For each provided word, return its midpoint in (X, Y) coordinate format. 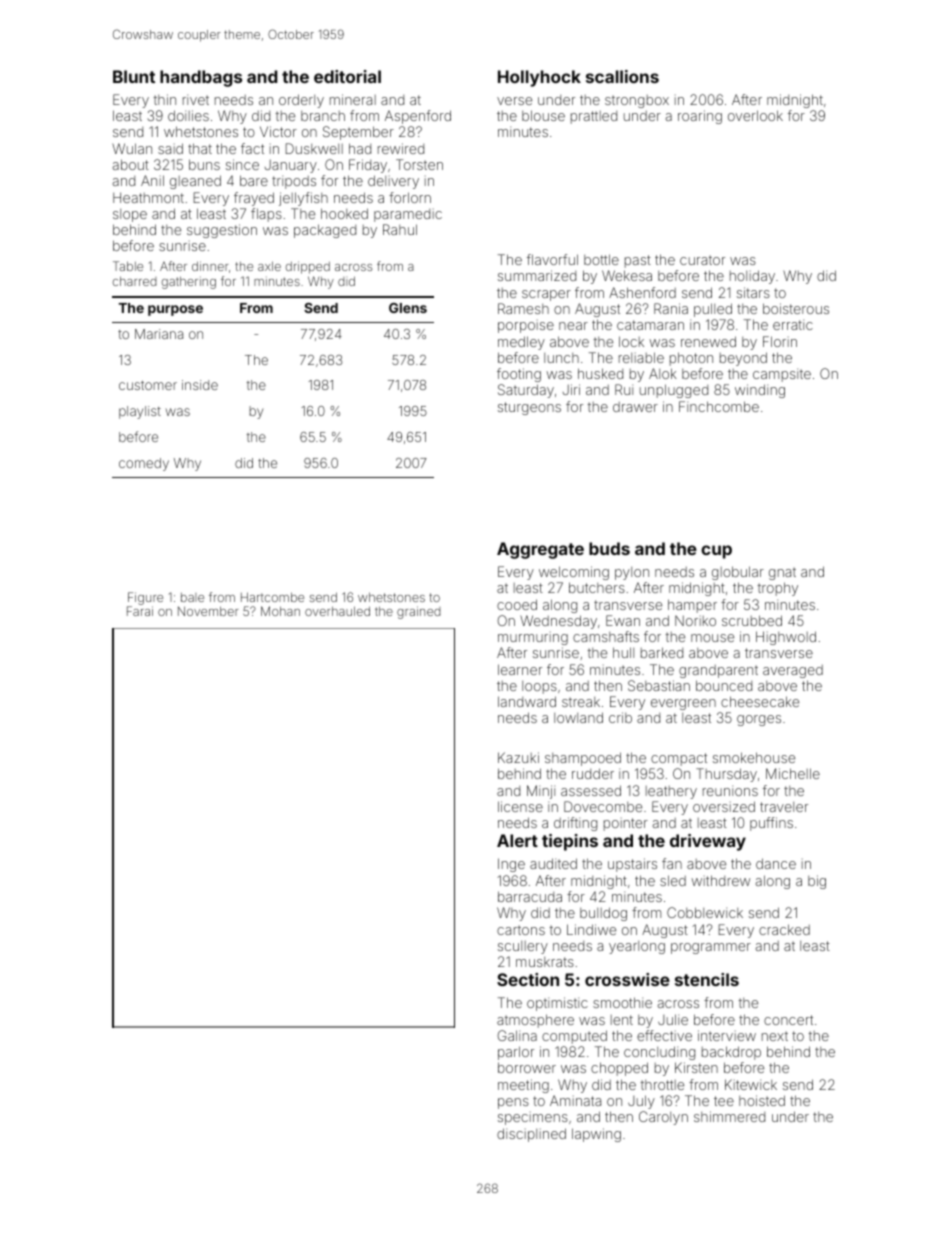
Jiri (571, 389)
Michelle (793, 773)
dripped (308, 267)
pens (513, 1103)
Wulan (132, 148)
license (520, 806)
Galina (517, 1035)
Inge (511, 865)
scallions (622, 76)
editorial (347, 76)
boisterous (796, 308)
